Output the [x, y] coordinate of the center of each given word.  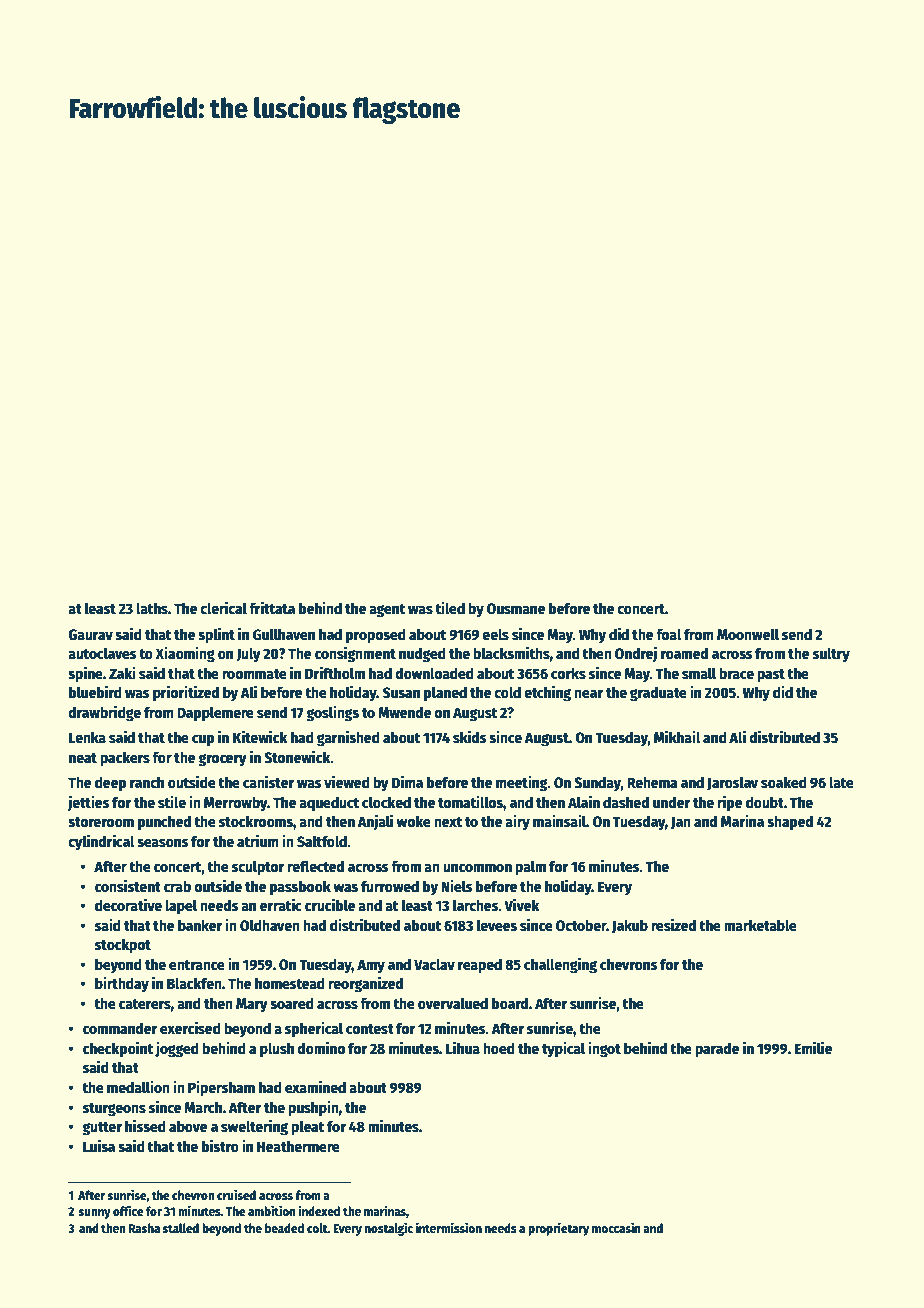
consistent [128, 885]
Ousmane [516, 608]
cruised [236, 1194]
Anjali [375, 822]
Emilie [813, 1047]
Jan [681, 823]
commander [120, 1028]
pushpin [313, 1109]
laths [152, 608]
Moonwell [748, 634]
